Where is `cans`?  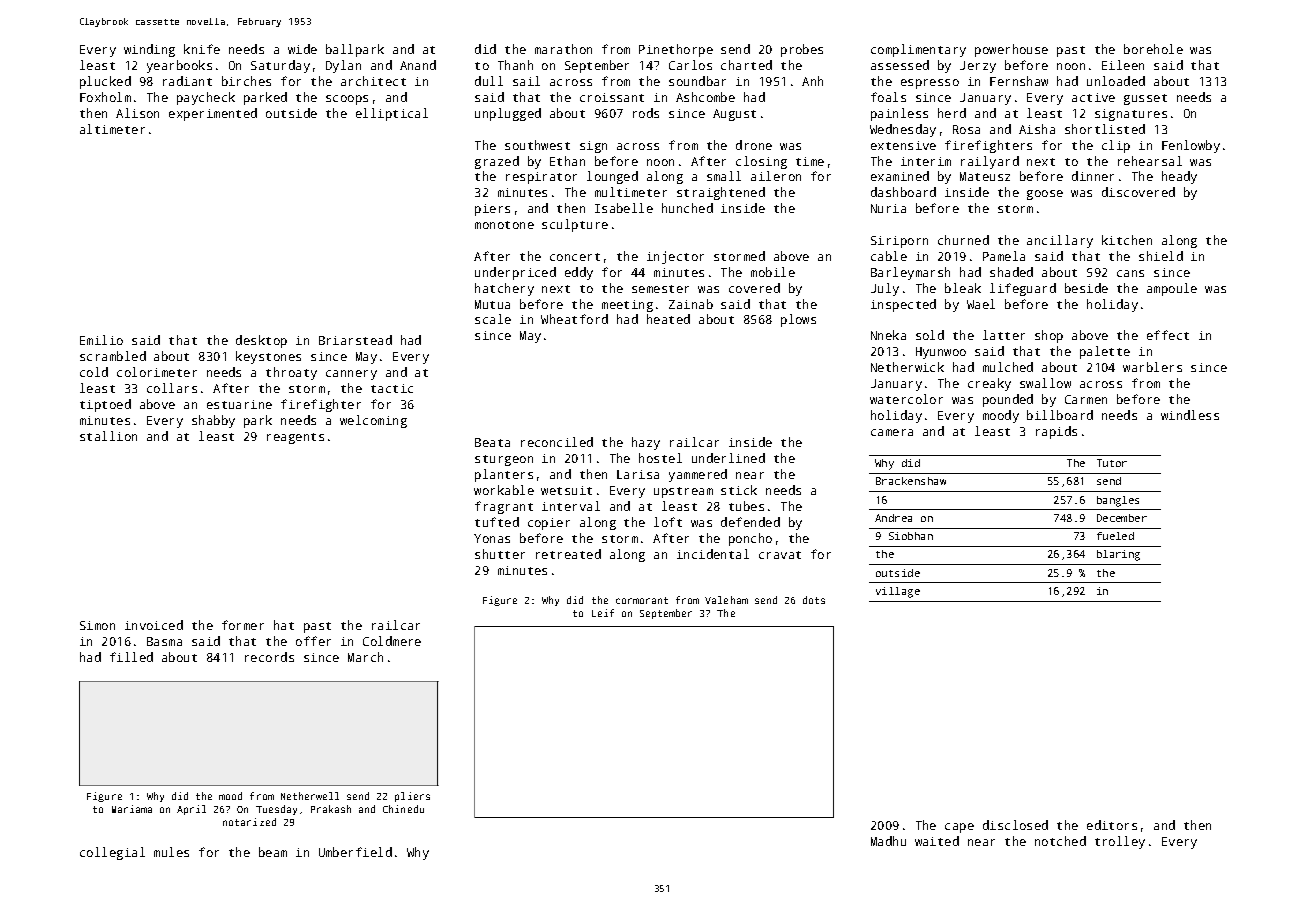
cans is located at coordinates (1130, 273).
